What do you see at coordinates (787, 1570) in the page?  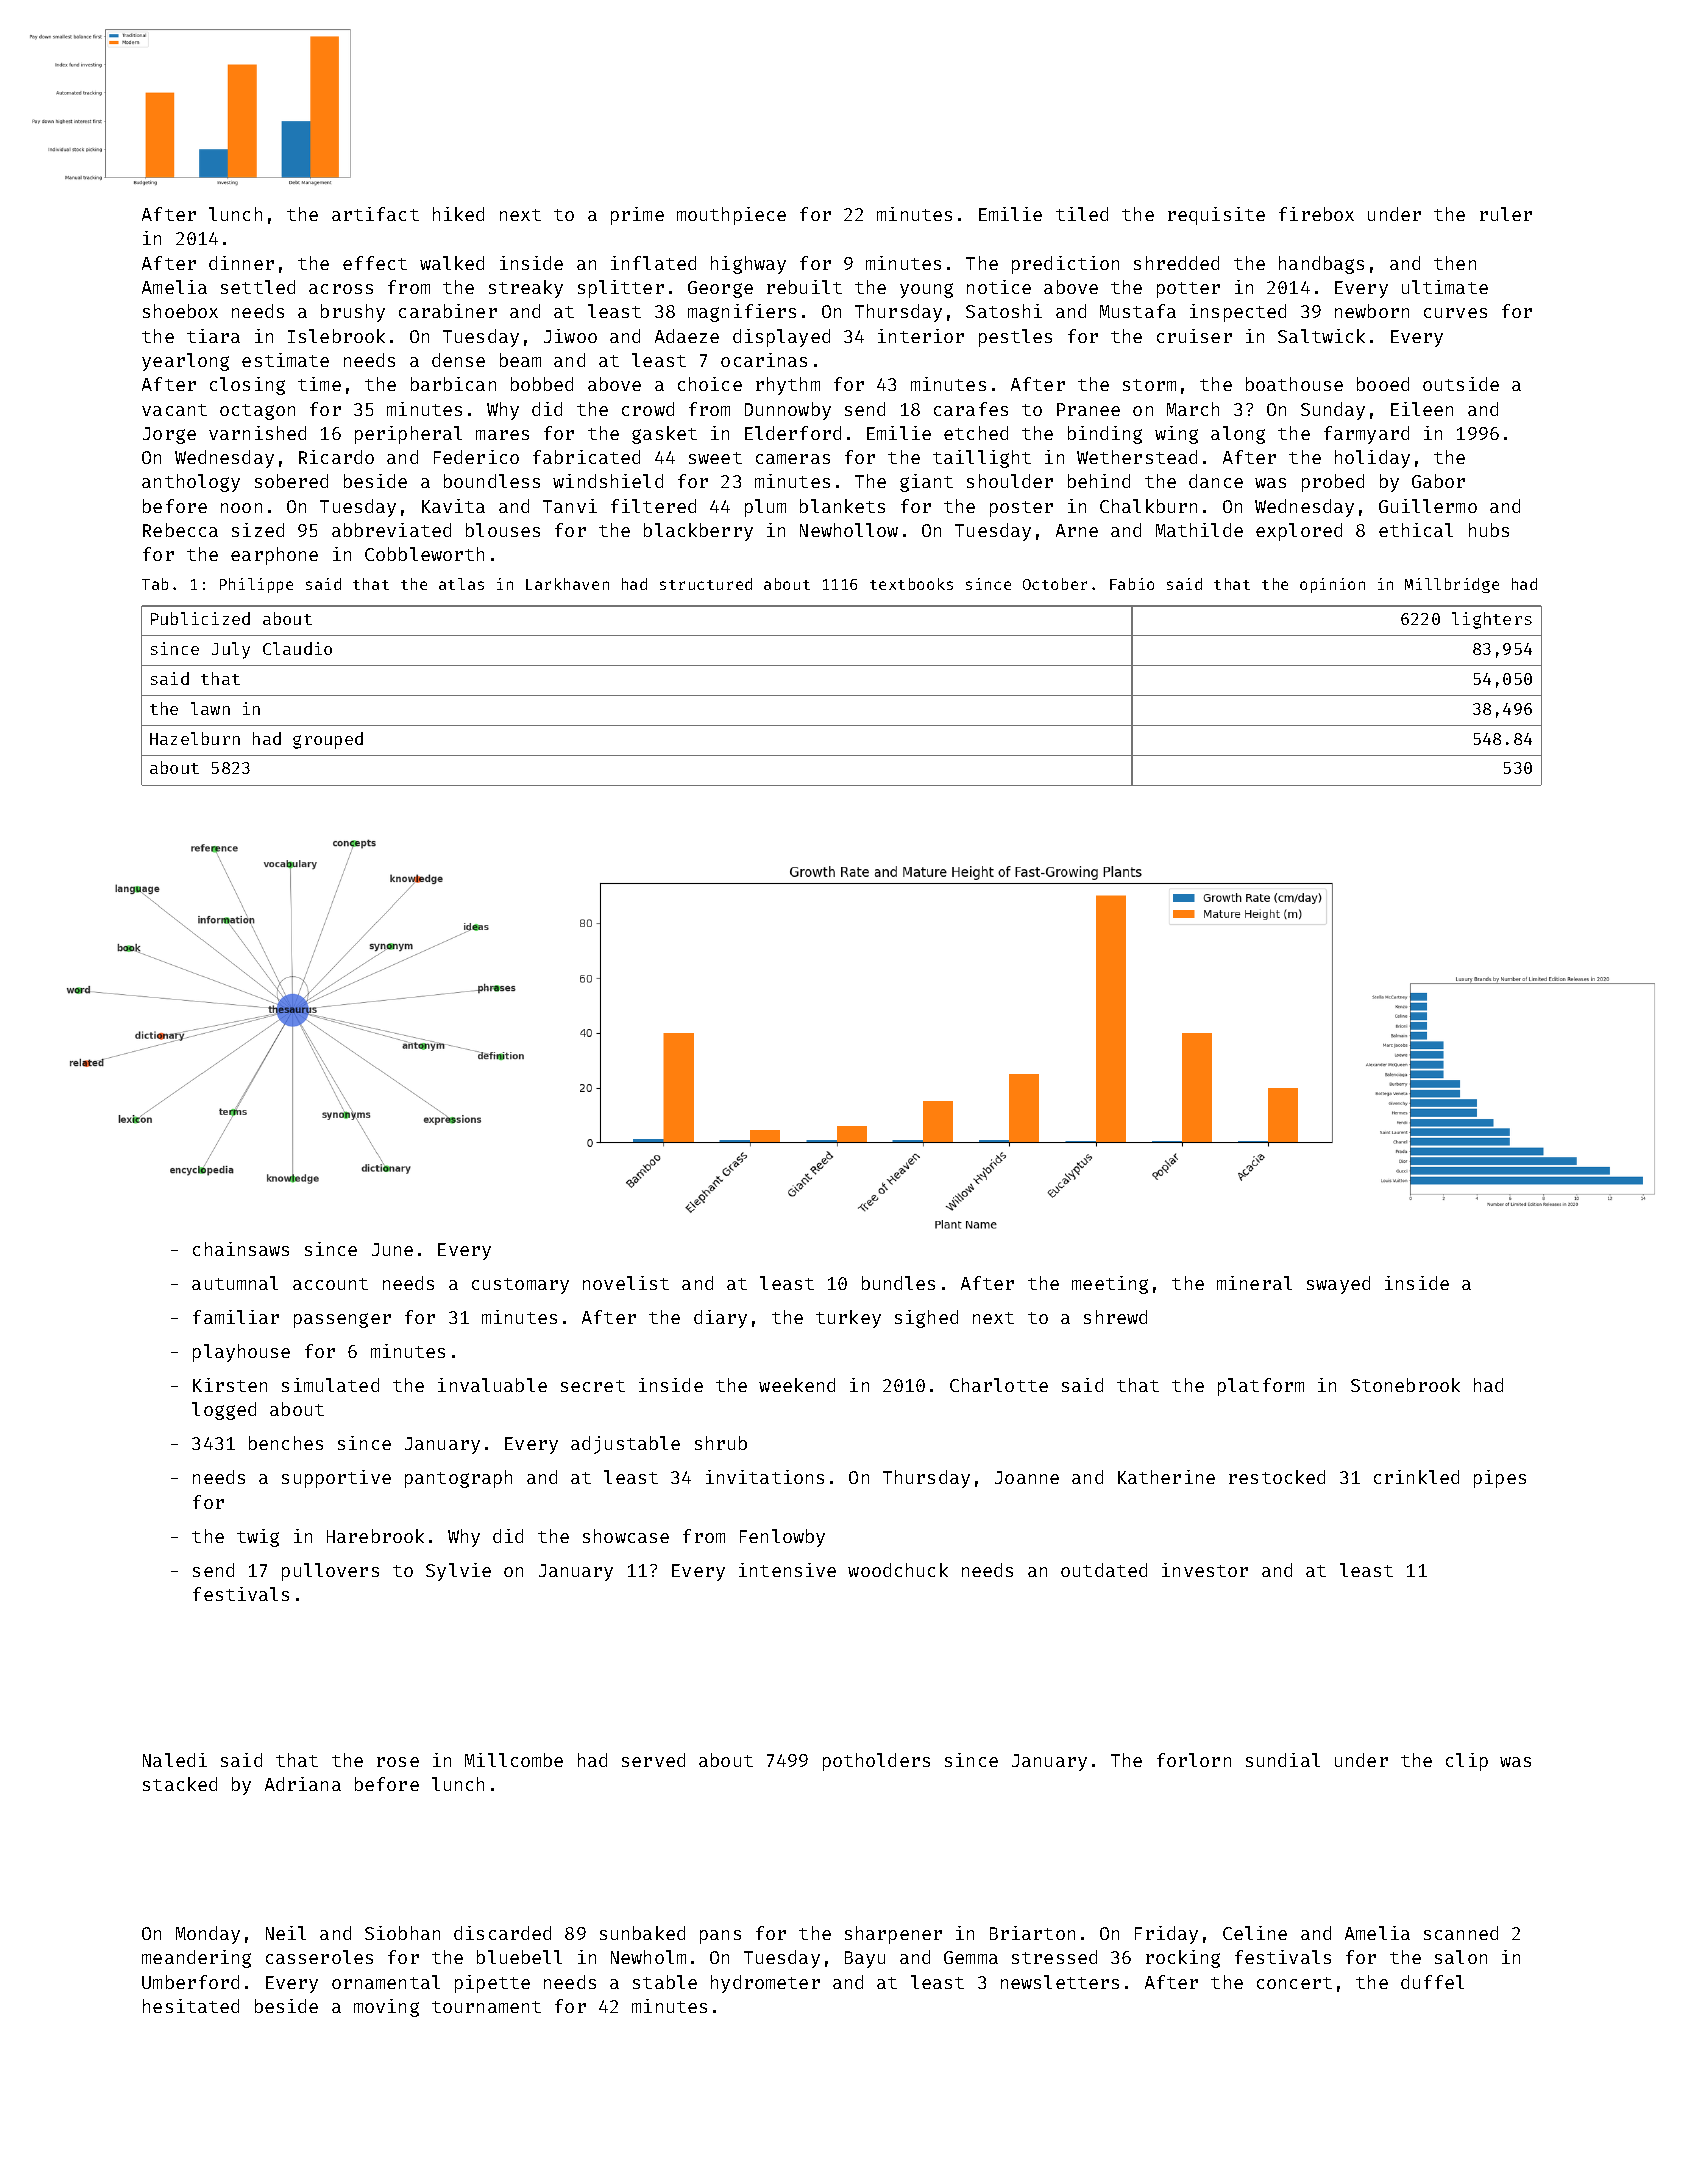 I see `intensive` at bounding box center [787, 1570].
